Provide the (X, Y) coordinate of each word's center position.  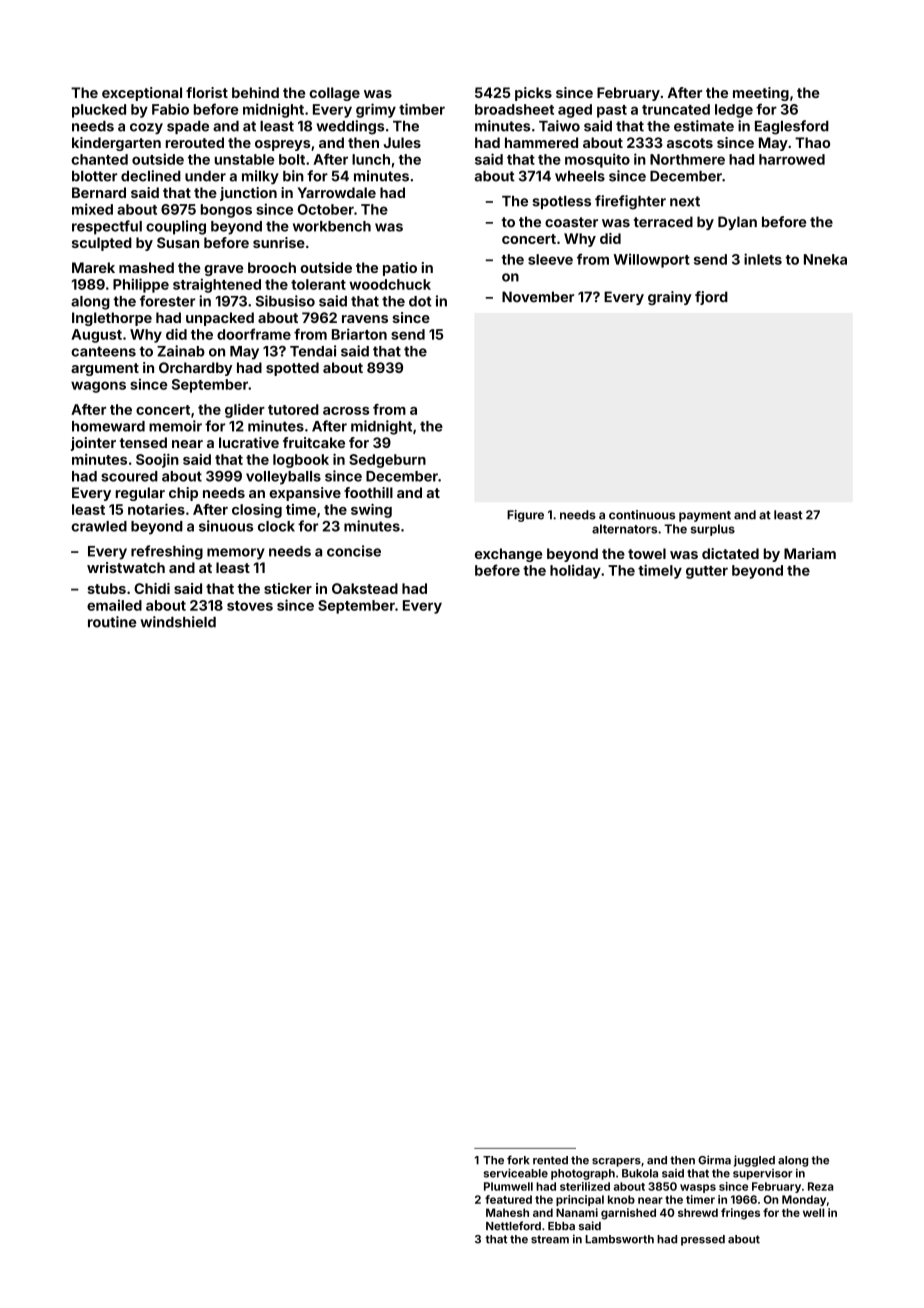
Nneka (825, 259)
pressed (703, 1240)
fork (518, 1160)
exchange (508, 555)
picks (533, 94)
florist (207, 92)
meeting (761, 94)
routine (112, 622)
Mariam (810, 553)
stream (550, 1239)
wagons (98, 387)
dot (420, 301)
